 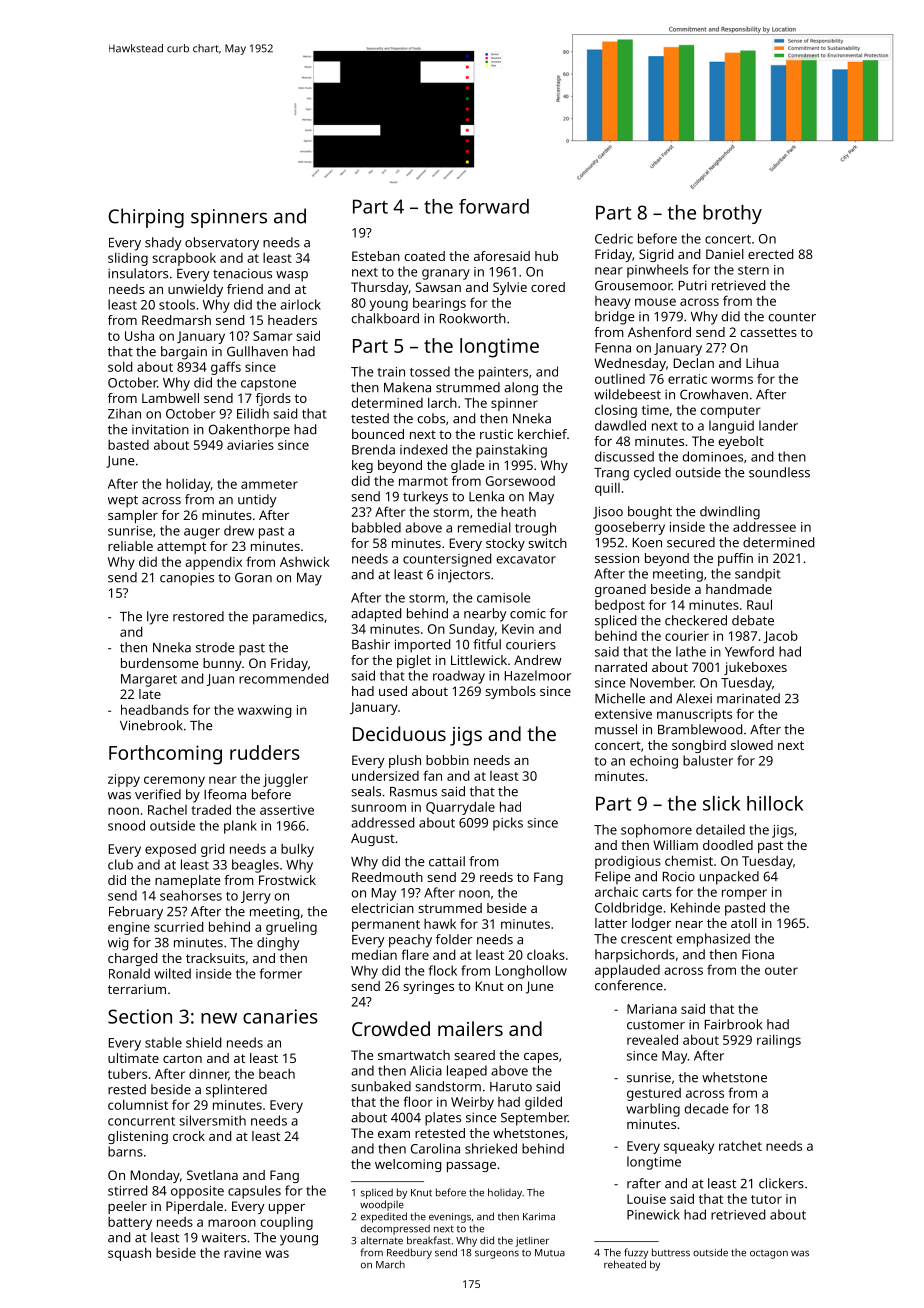 I want to click on slowed, so click(x=752, y=745).
